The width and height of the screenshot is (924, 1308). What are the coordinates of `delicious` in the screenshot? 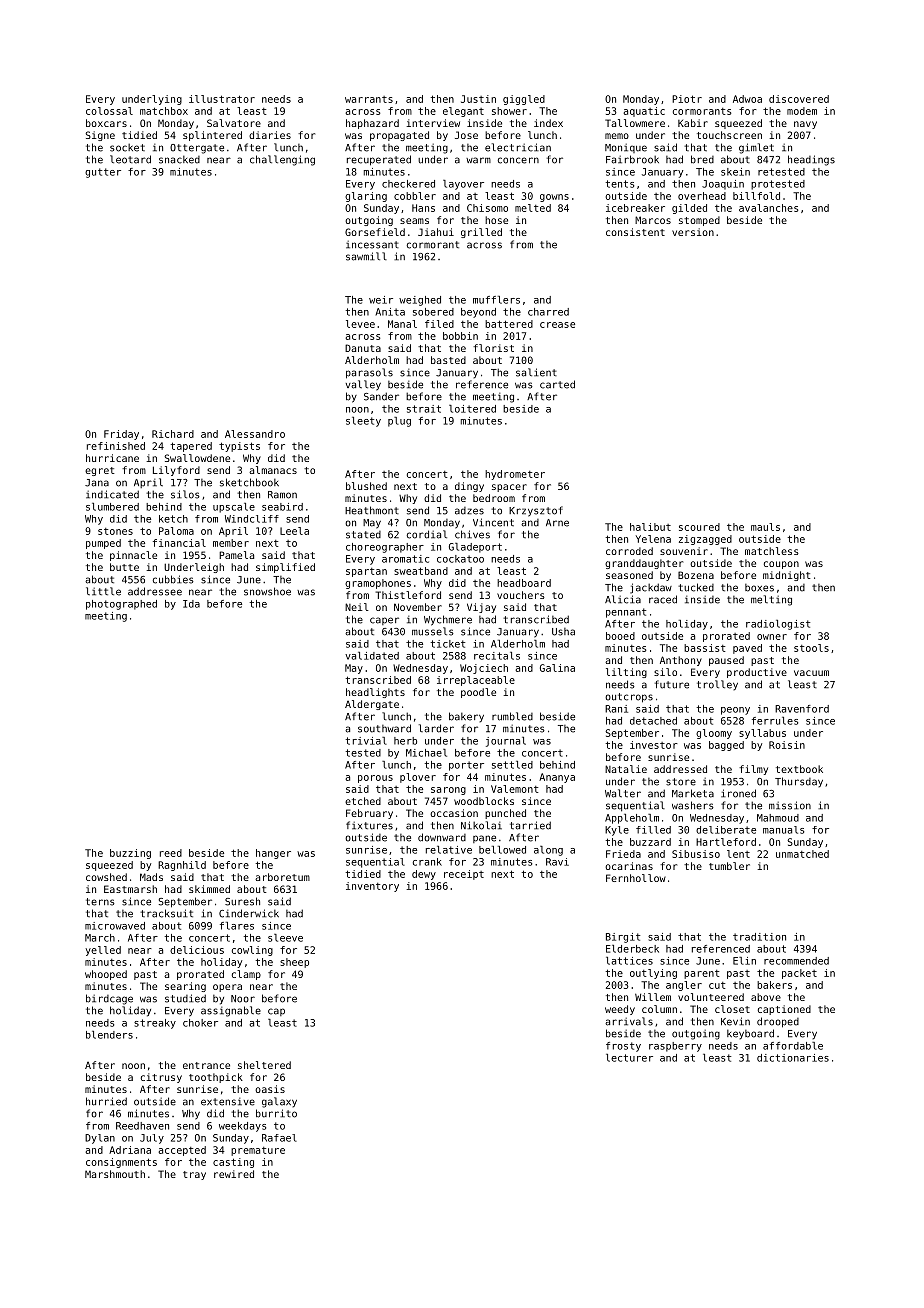 It's located at (197, 950).
